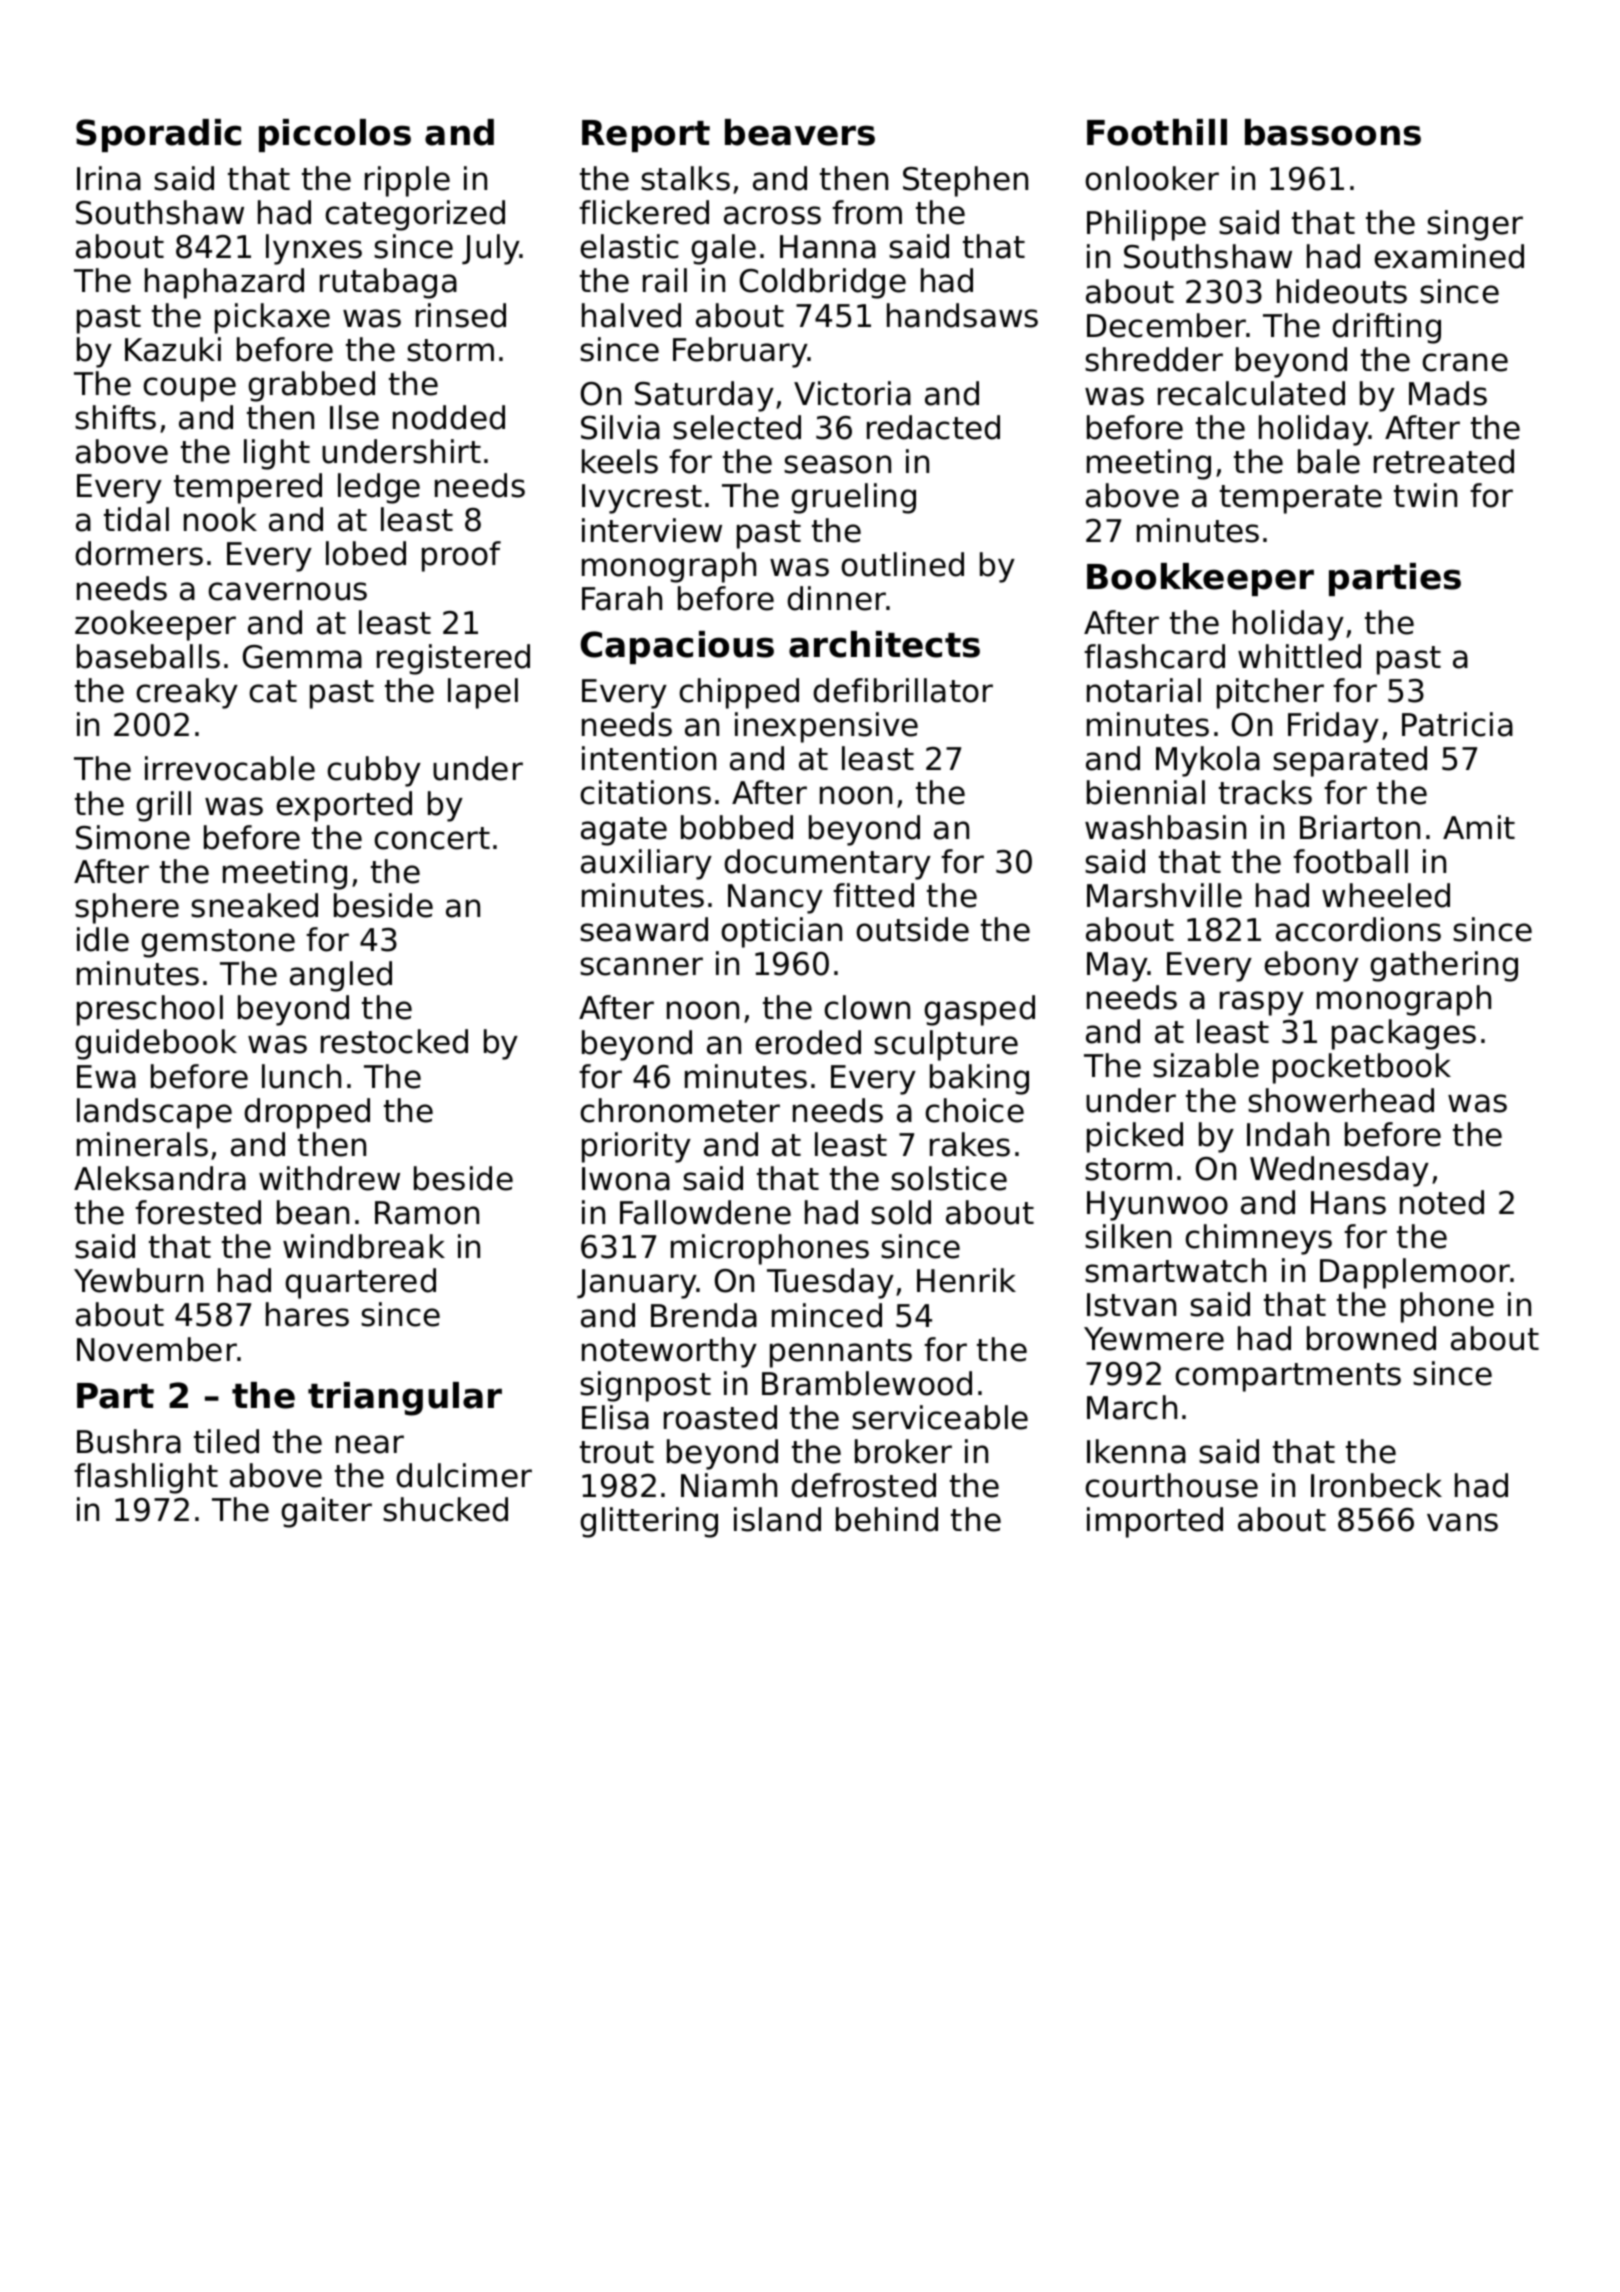 Image resolution: width=1620 pixels, height=2292 pixels. Describe the element at coordinates (1371, 1338) in the screenshot. I see `browned` at that location.
